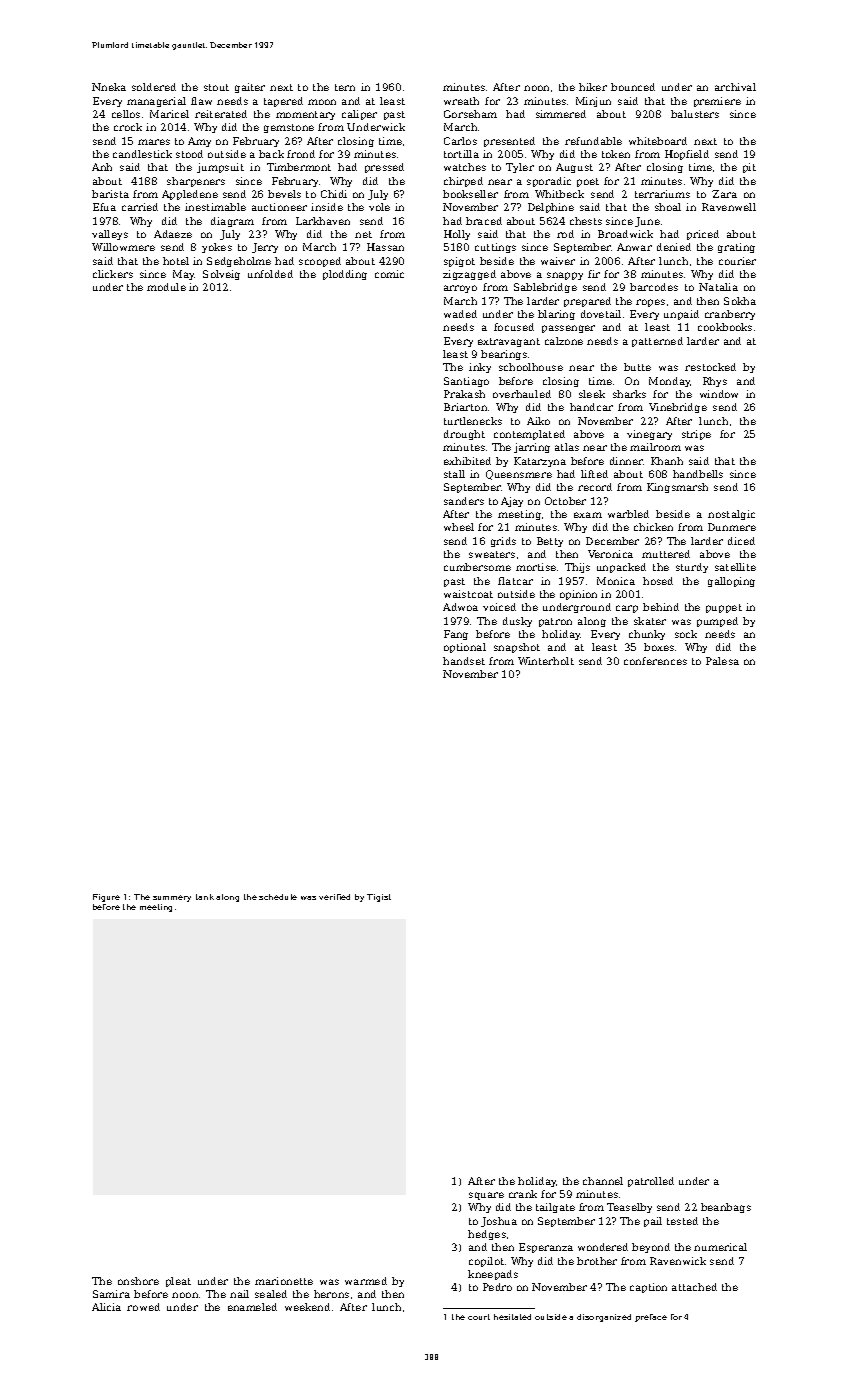  I want to click on sharpeners, so click(196, 182).
